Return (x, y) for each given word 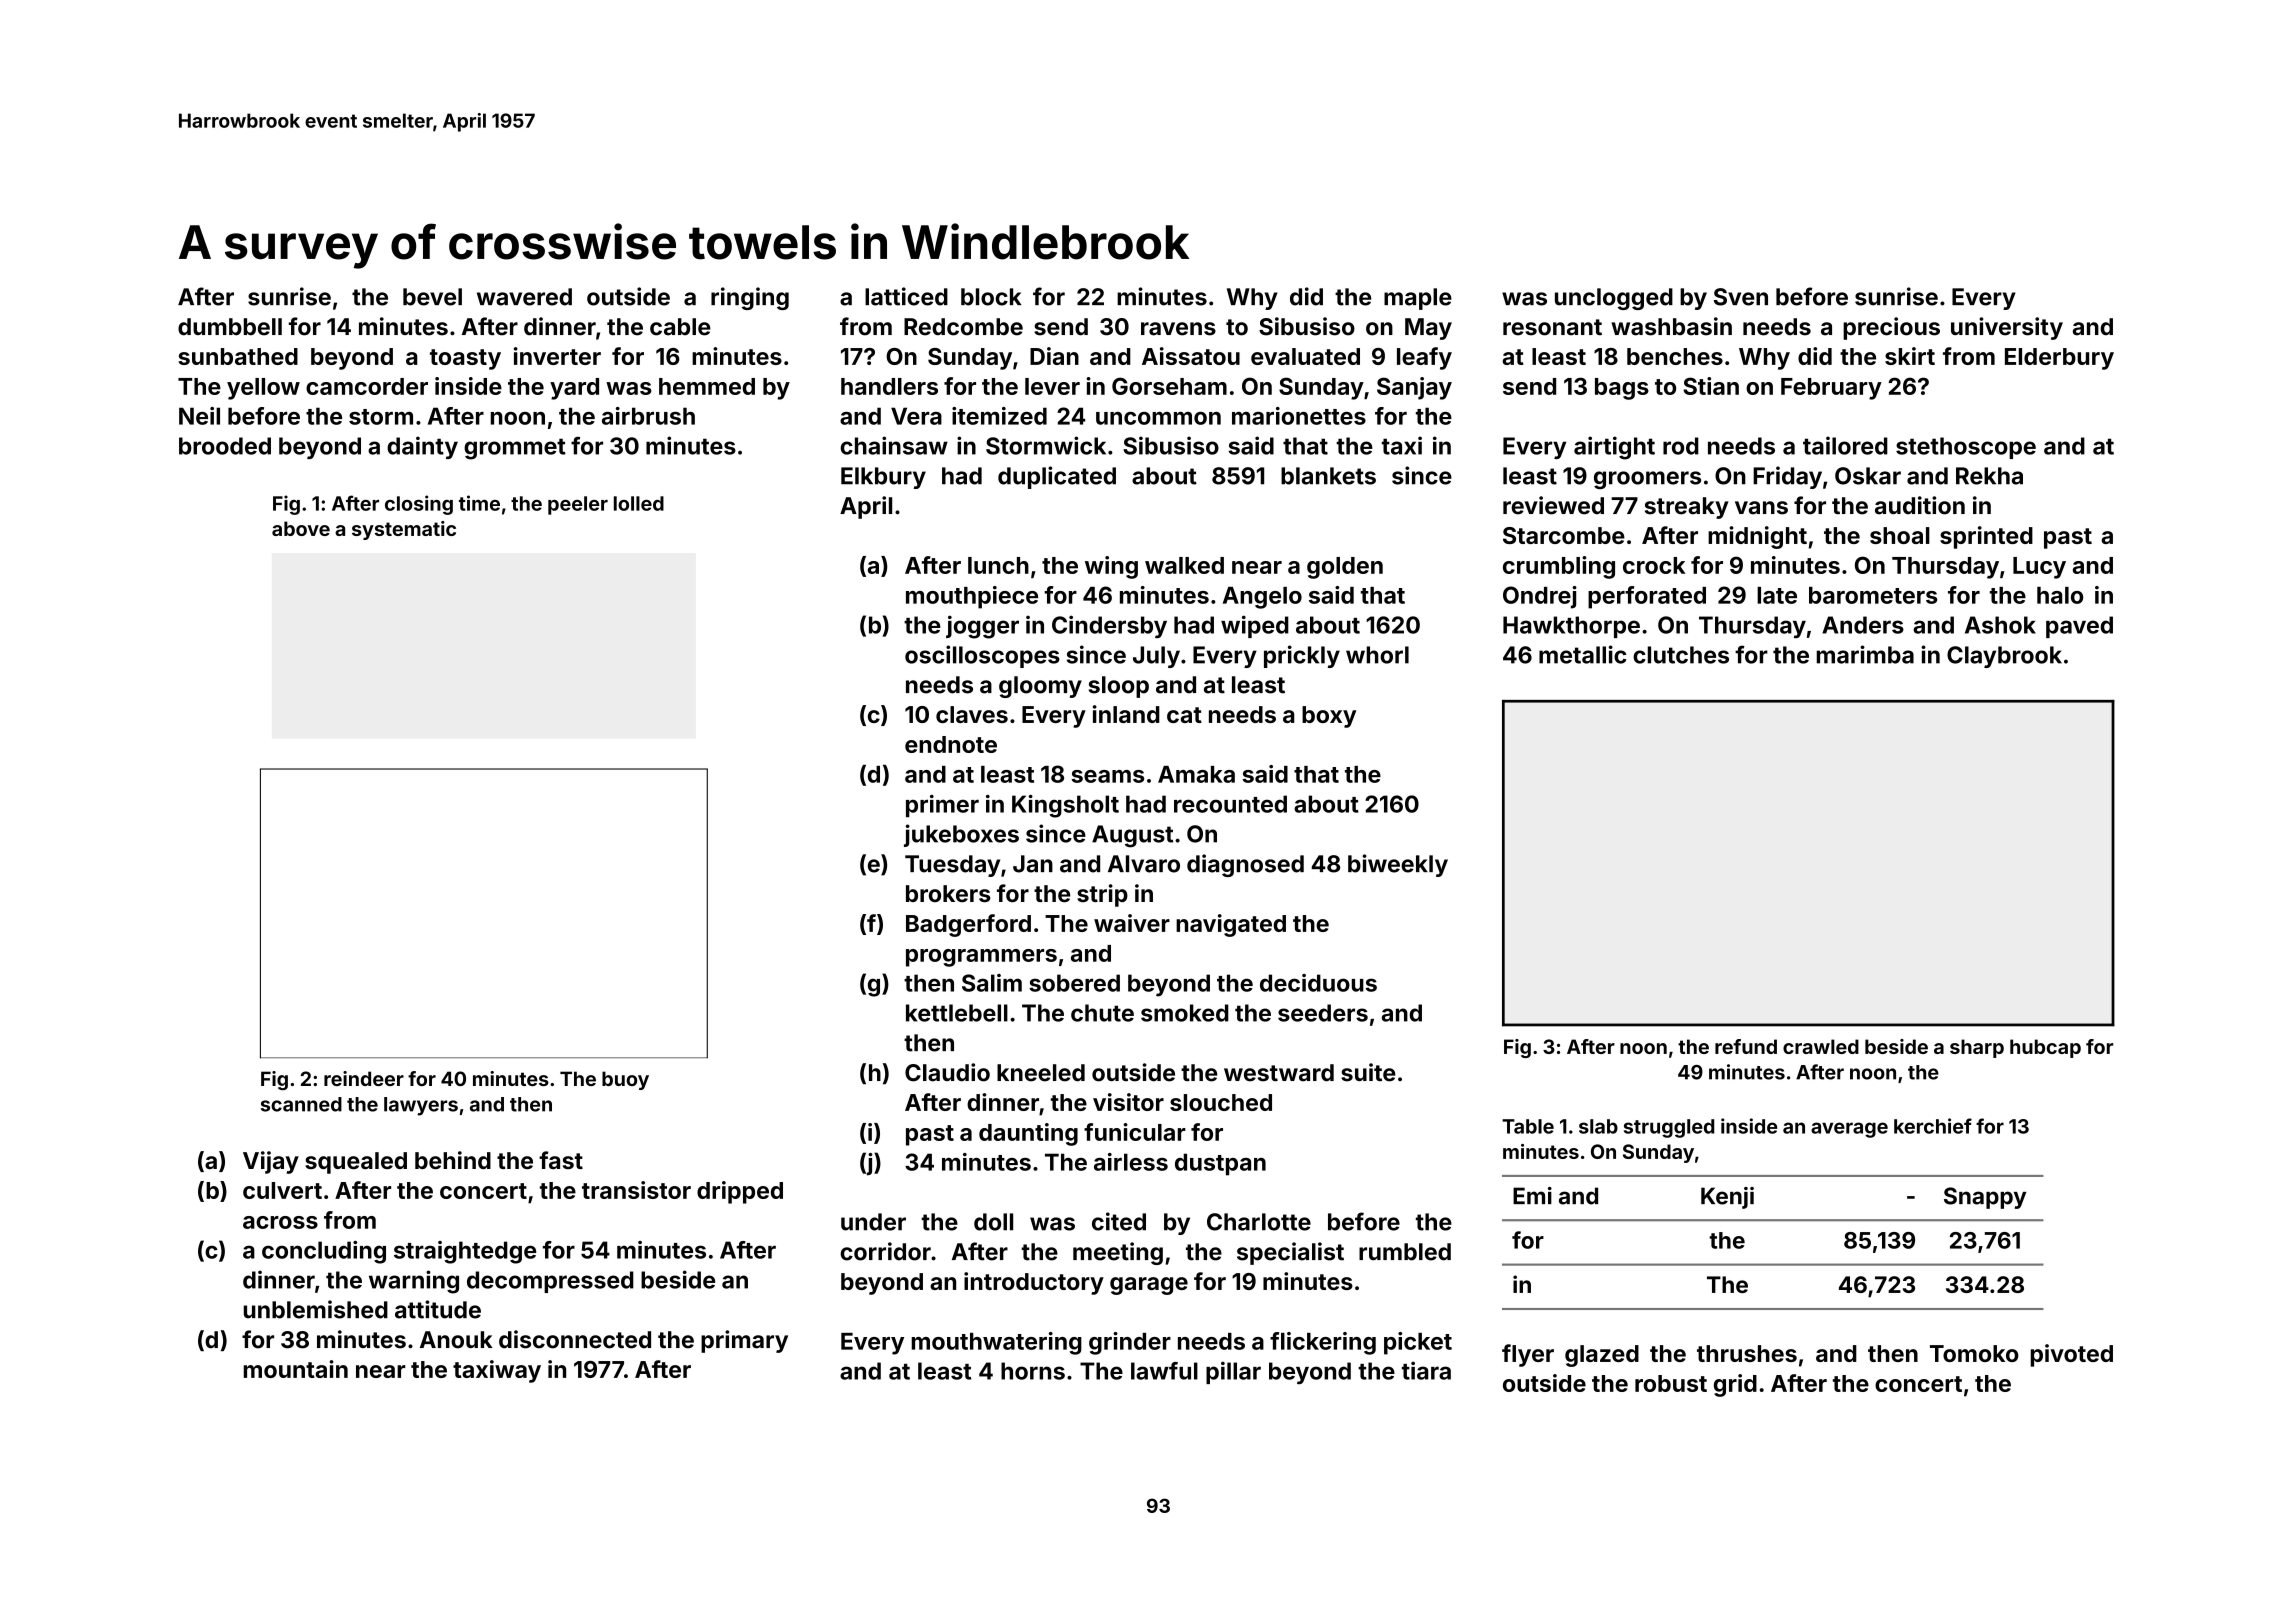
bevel (432, 297)
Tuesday (952, 866)
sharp (1977, 1048)
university (2007, 328)
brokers (948, 893)
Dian (1054, 356)
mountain (296, 1369)
